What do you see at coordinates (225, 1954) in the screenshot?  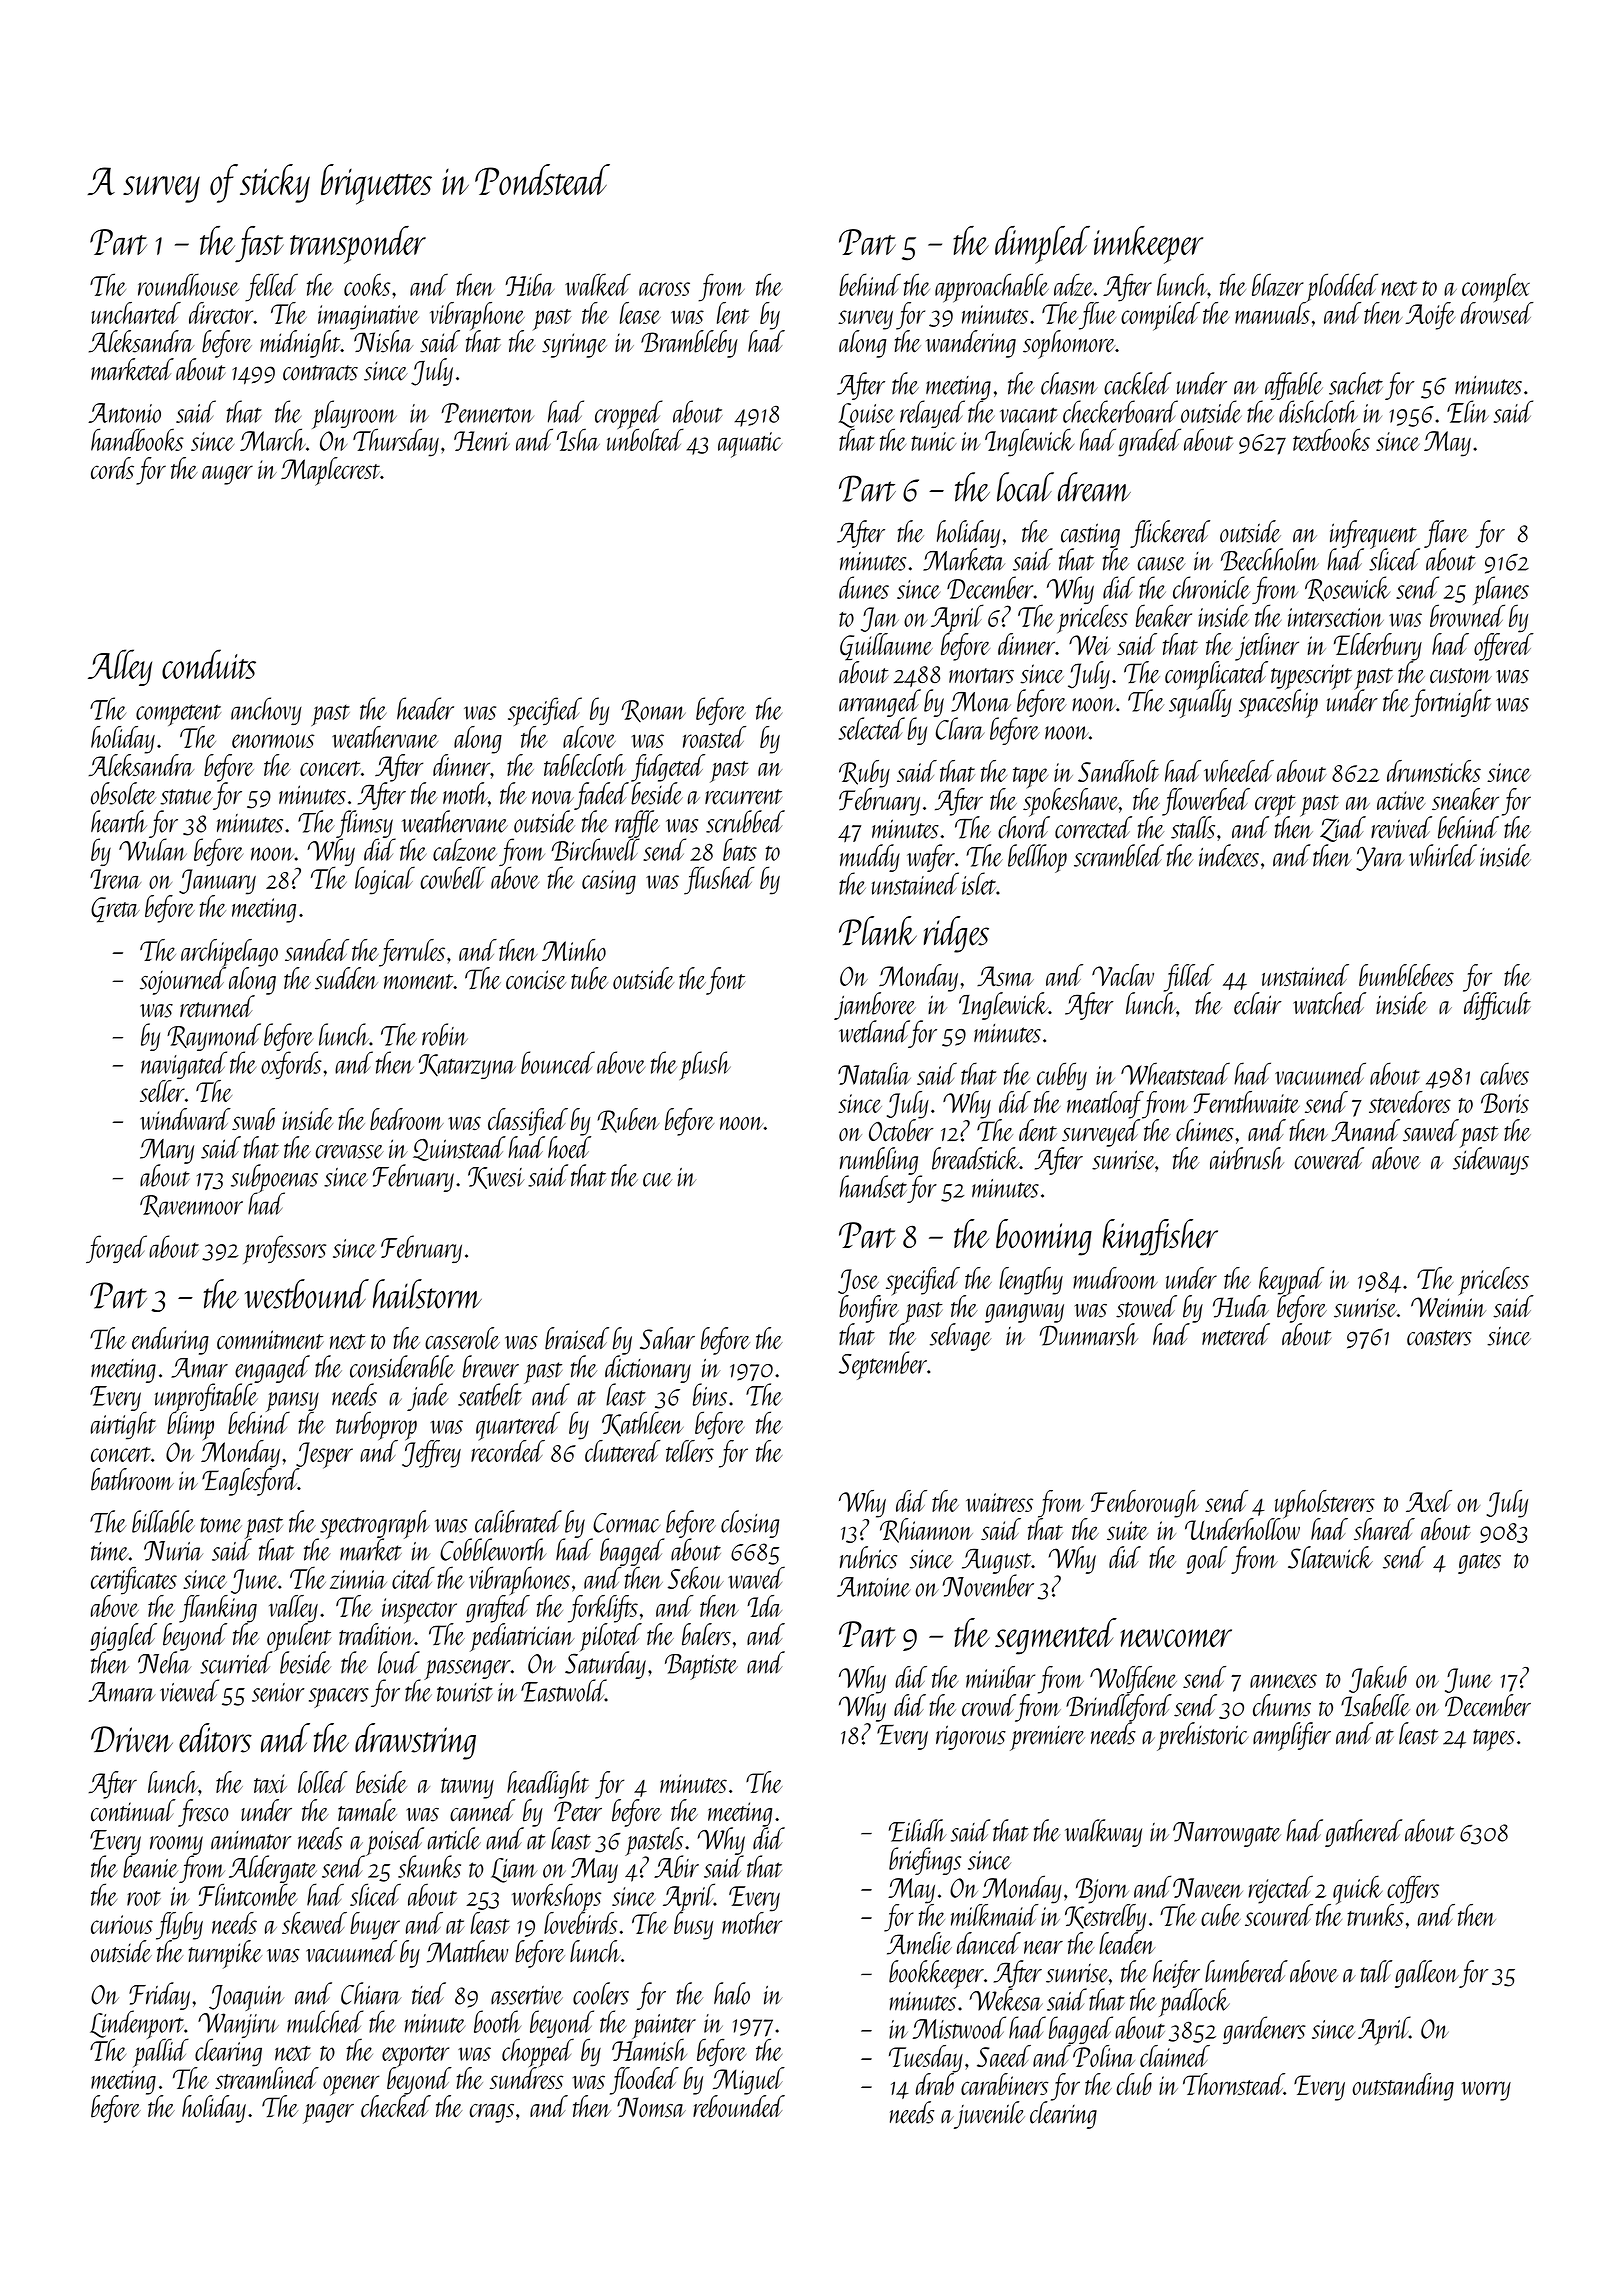 I see `turnpike` at bounding box center [225, 1954].
